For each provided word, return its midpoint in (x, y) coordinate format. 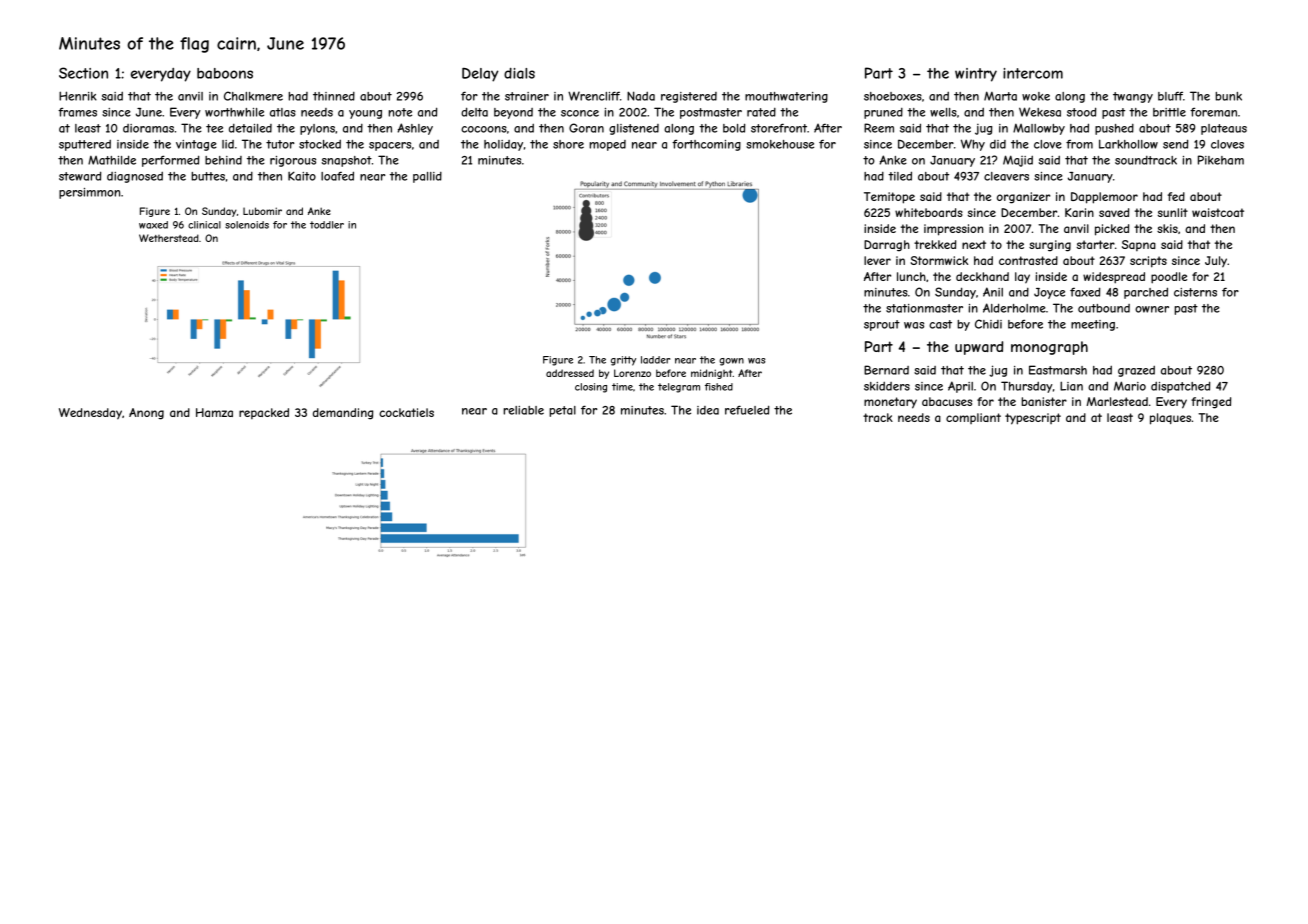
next (974, 244)
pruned (883, 113)
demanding (343, 414)
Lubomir (262, 211)
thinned (334, 96)
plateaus (1224, 129)
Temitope (889, 198)
